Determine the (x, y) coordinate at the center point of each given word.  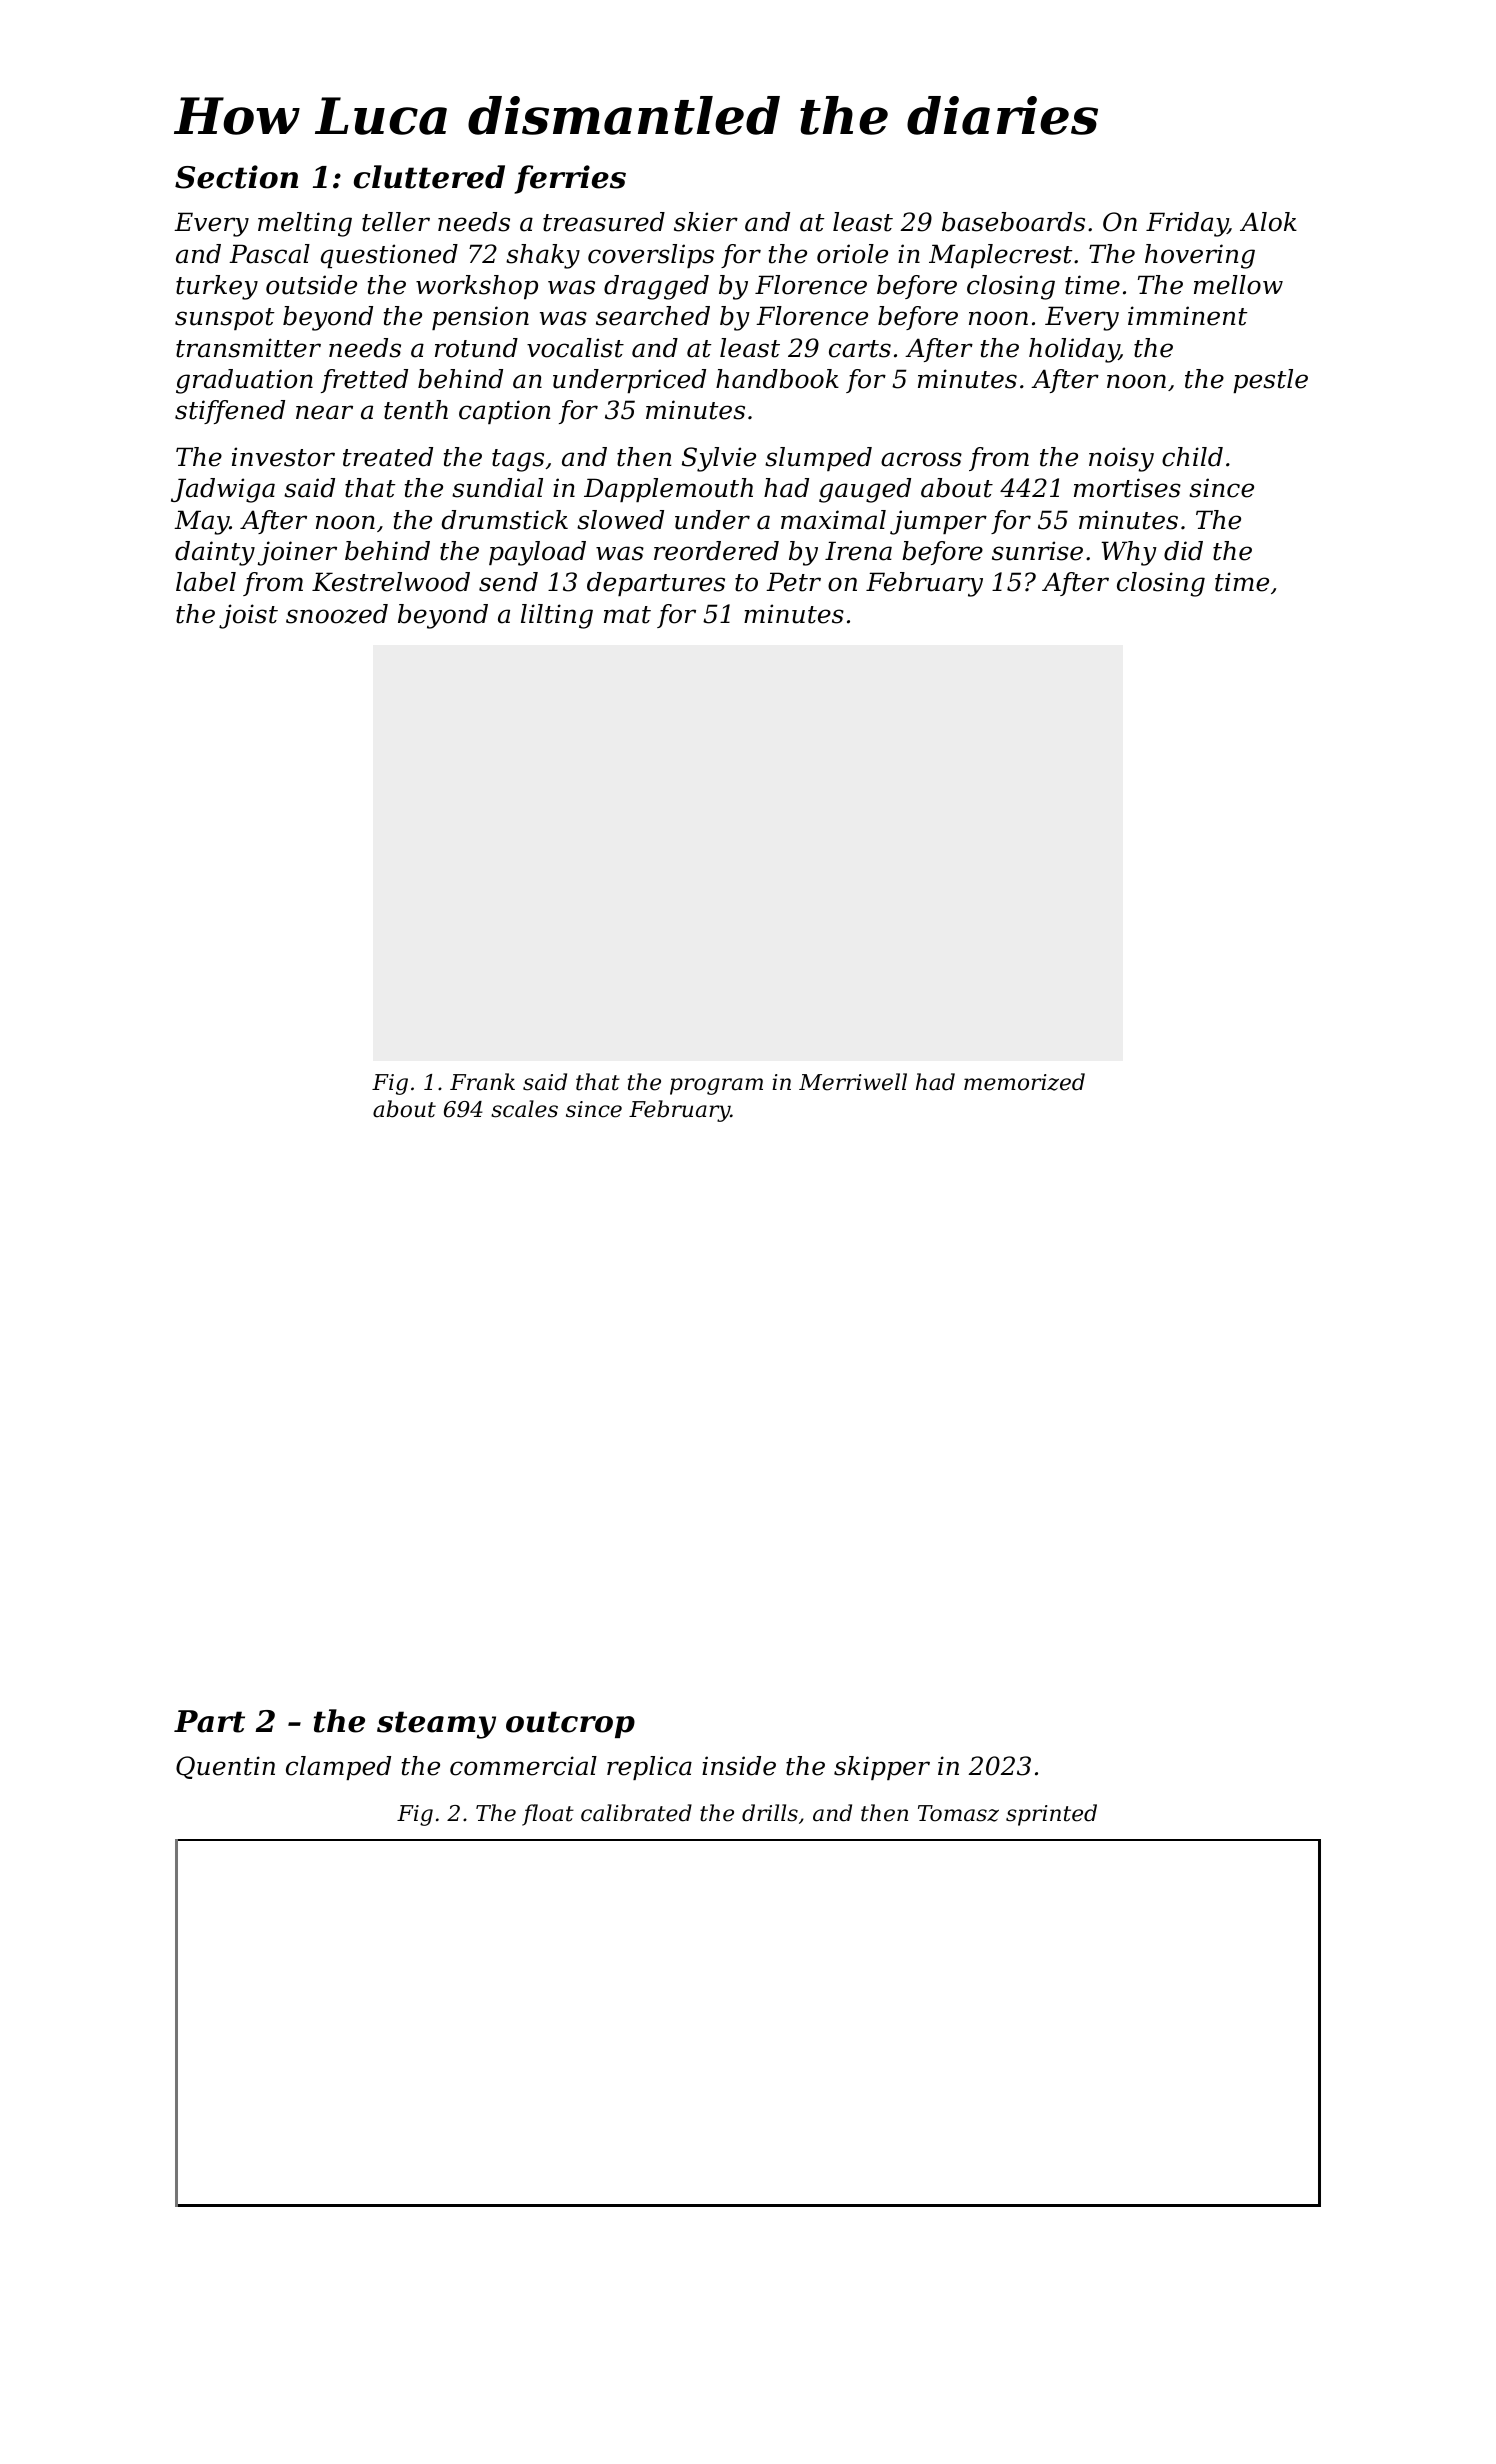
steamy (436, 1725)
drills (770, 1813)
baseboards (1013, 222)
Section (236, 177)
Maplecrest (1000, 256)
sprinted (1051, 1815)
